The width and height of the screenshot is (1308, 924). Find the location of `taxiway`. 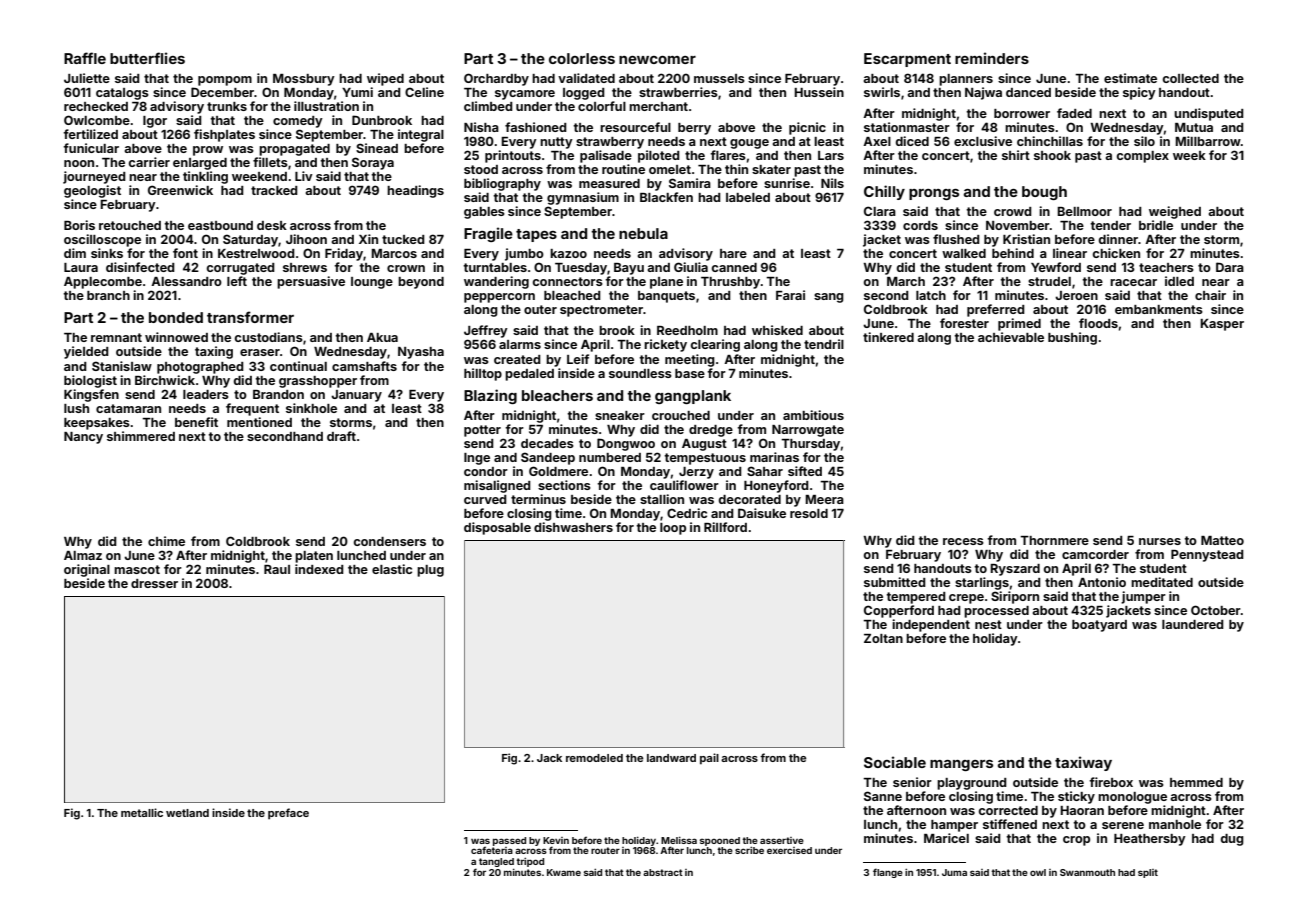

taxiway is located at coordinates (1083, 763).
